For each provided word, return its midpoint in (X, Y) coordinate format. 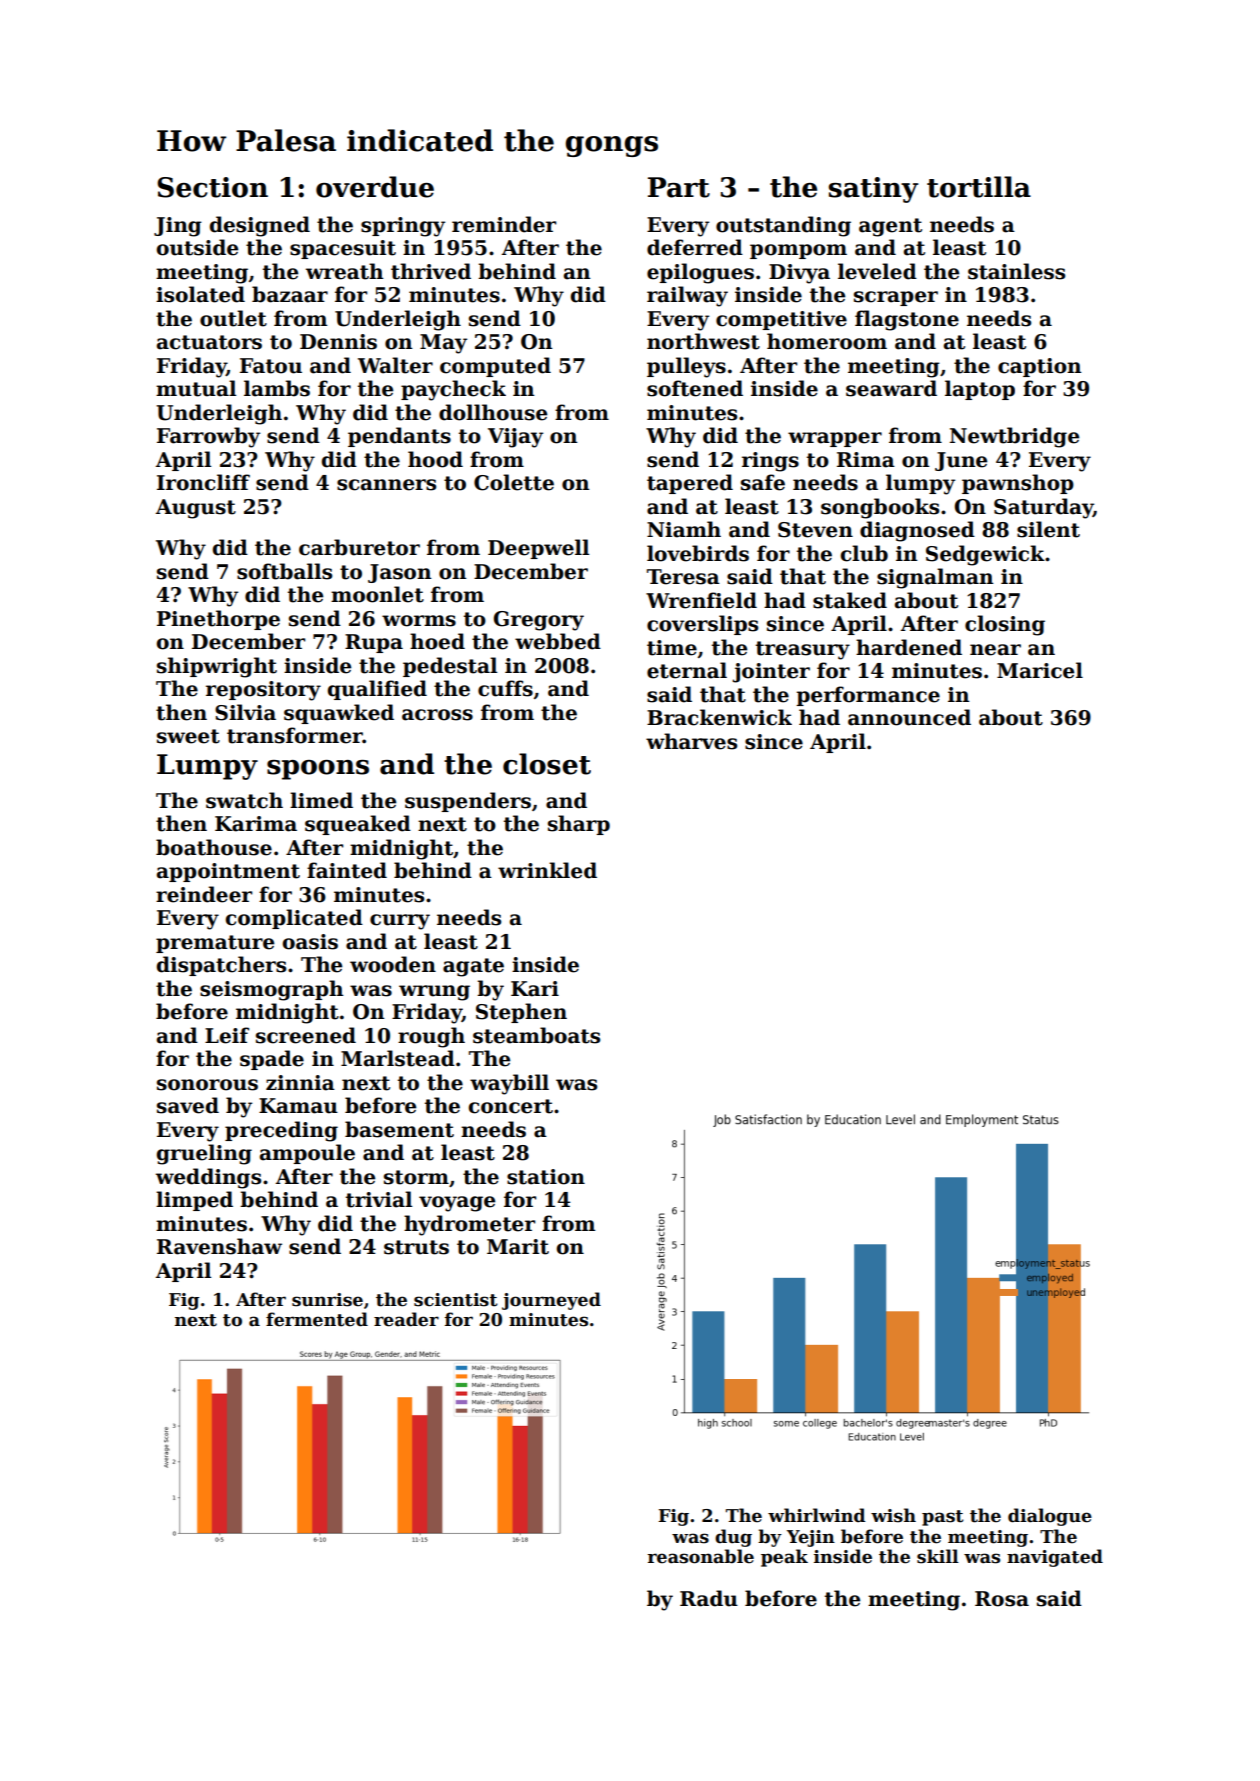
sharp (579, 825)
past (943, 1518)
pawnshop (1018, 484)
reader (406, 1319)
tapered (690, 484)
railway (687, 296)
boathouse (214, 847)
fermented (317, 1319)
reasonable (700, 1556)
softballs (284, 571)
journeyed (551, 1301)
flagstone (907, 320)
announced (909, 717)
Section (212, 187)
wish (893, 1515)
